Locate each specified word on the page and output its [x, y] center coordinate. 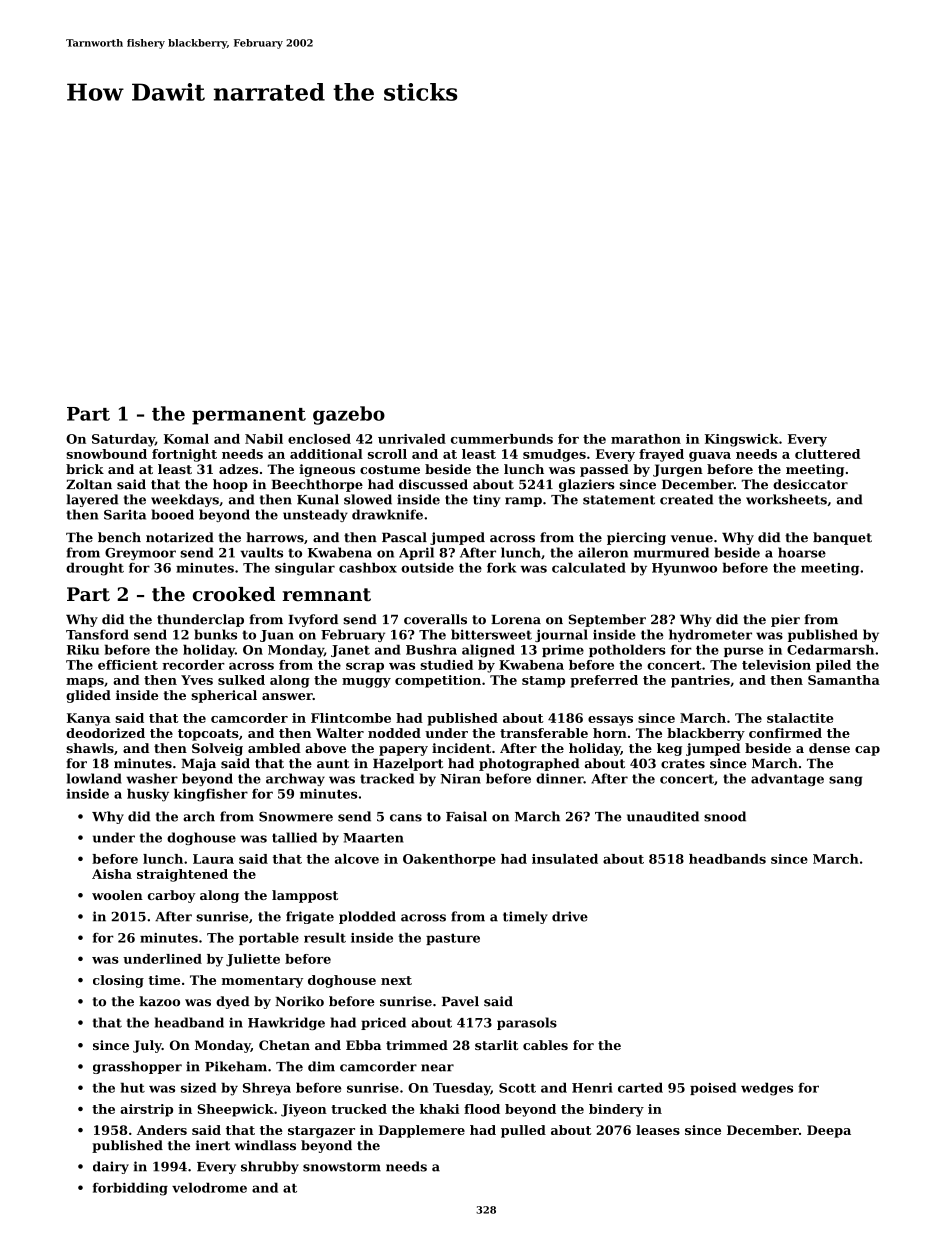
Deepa [829, 1131]
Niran [461, 778]
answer [287, 696]
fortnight [184, 455]
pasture [453, 939]
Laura [213, 859]
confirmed [785, 733]
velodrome [209, 1187]
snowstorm [342, 1167]
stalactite [800, 718]
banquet [842, 538]
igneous [327, 470]
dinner [560, 778]
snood [725, 816]
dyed [233, 1002]
